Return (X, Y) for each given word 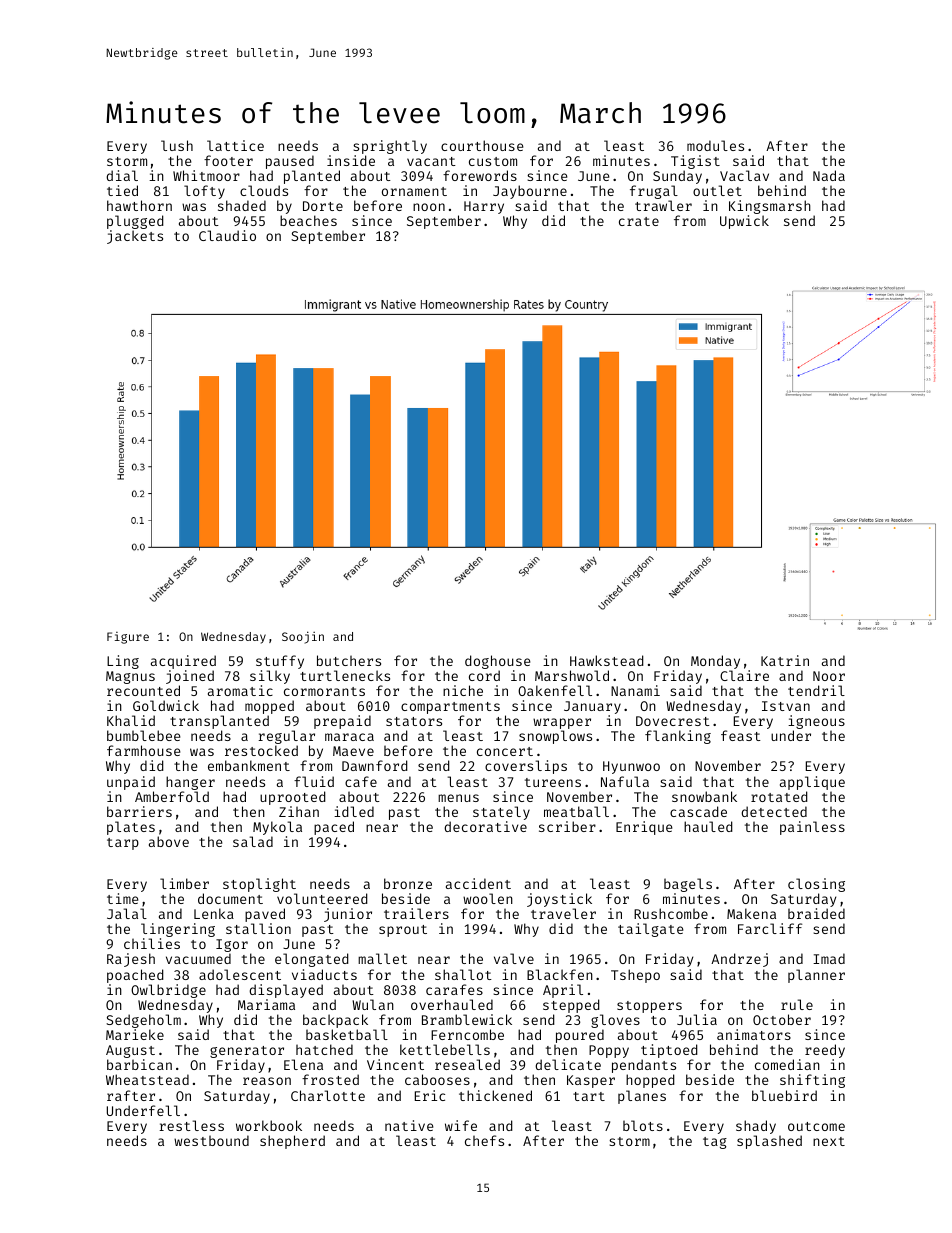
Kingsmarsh (770, 207)
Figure (128, 638)
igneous (816, 722)
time (122, 898)
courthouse (482, 145)
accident (478, 883)
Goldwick (166, 705)
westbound (211, 1140)
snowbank (704, 796)
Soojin (303, 637)
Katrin (785, 660)
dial (122, 175)
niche (463, 690)
